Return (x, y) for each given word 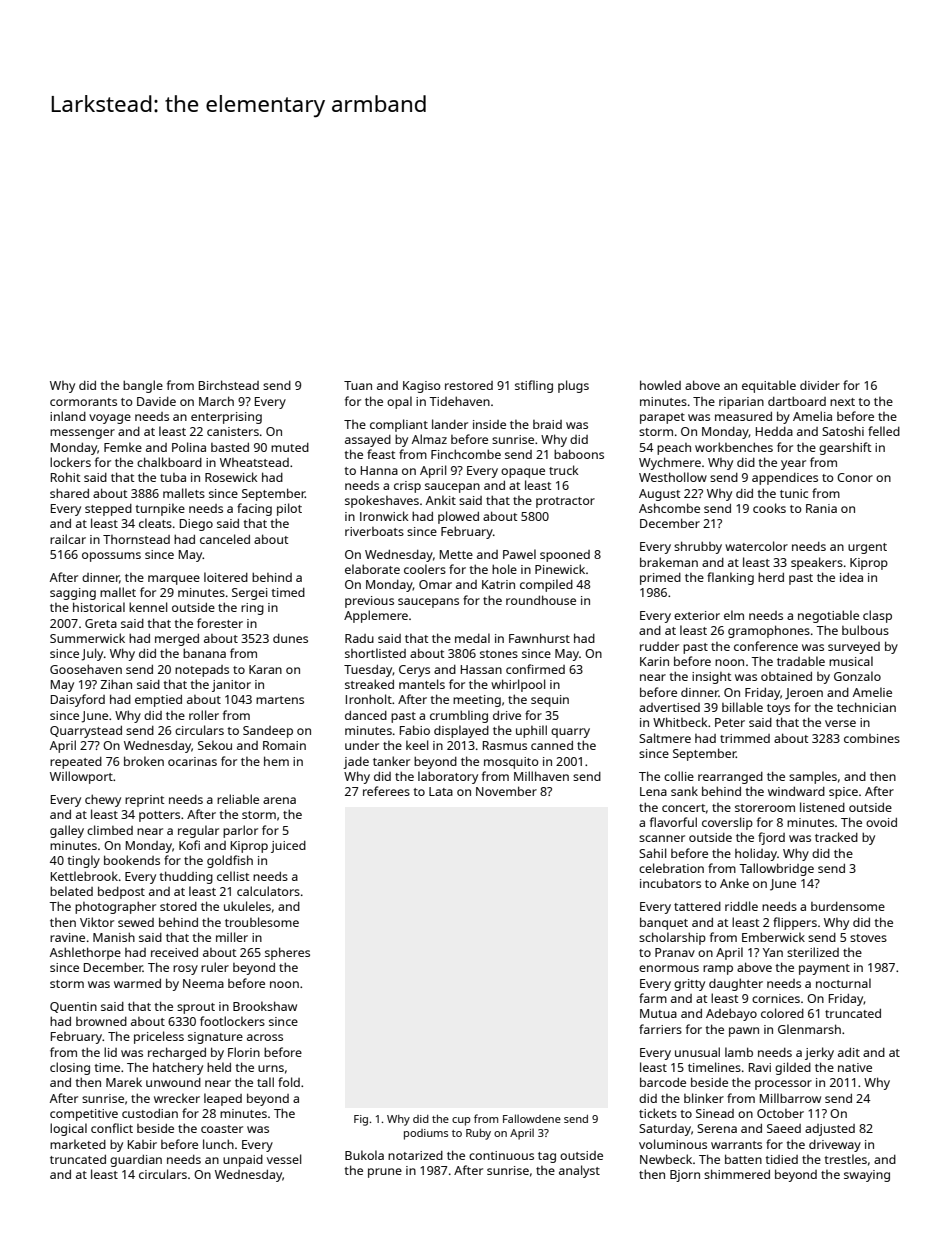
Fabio (415, 730)
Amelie (872, 692)
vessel (284, 1159)
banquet (664, 923)
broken (144, 761)
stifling (534, 386)
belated (71, 891)
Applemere (376, 616)
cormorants (83, 402)
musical (851, 661)
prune (385, 1173)
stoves (868, 938)
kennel (148, 607)
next (842, 402)
